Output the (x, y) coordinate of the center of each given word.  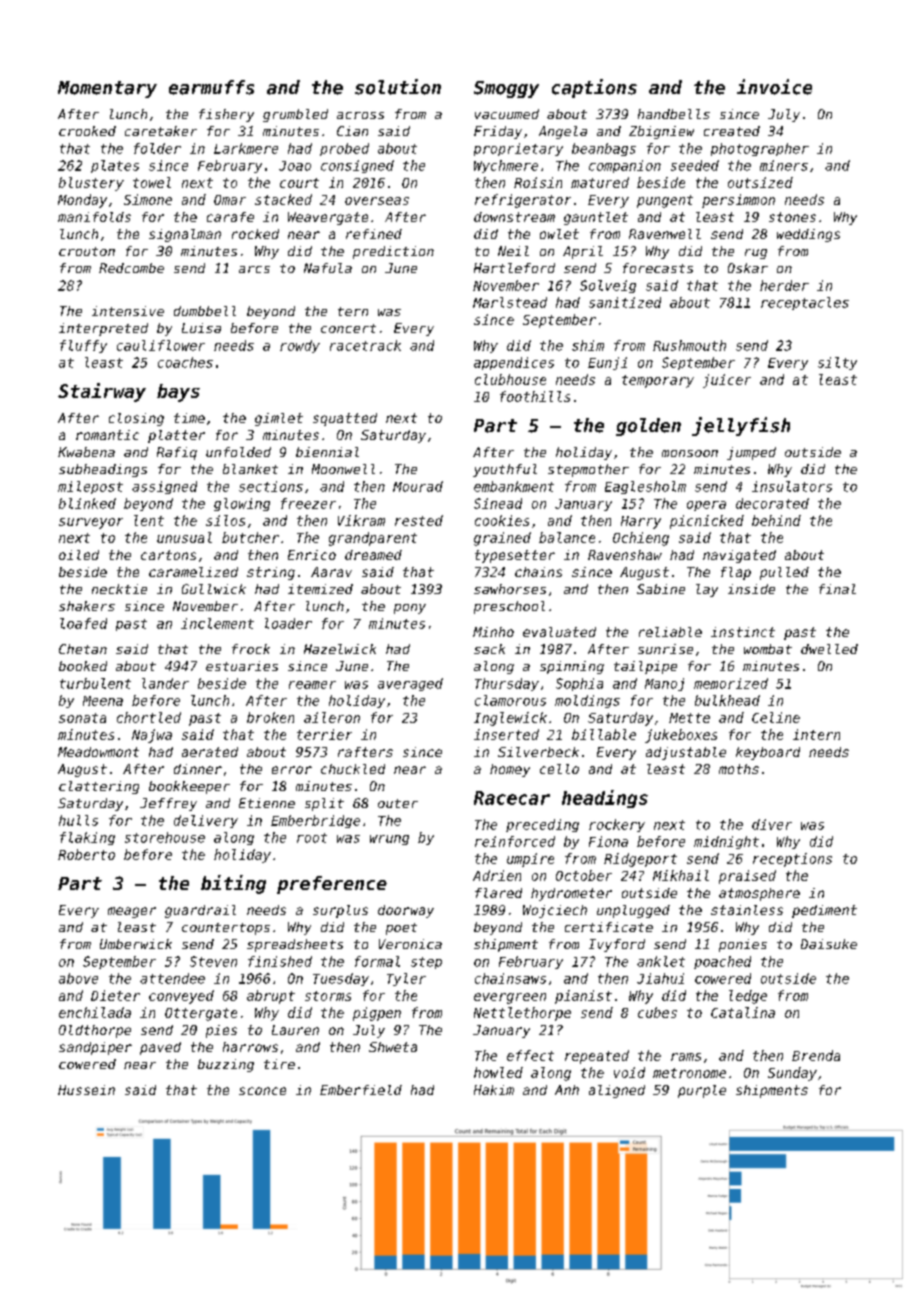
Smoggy (506, 89)
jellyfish (741, 426)
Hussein (86, 1090)
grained (502, 539)
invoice (774, 87)
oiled (79, 555)
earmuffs (211, 87)
